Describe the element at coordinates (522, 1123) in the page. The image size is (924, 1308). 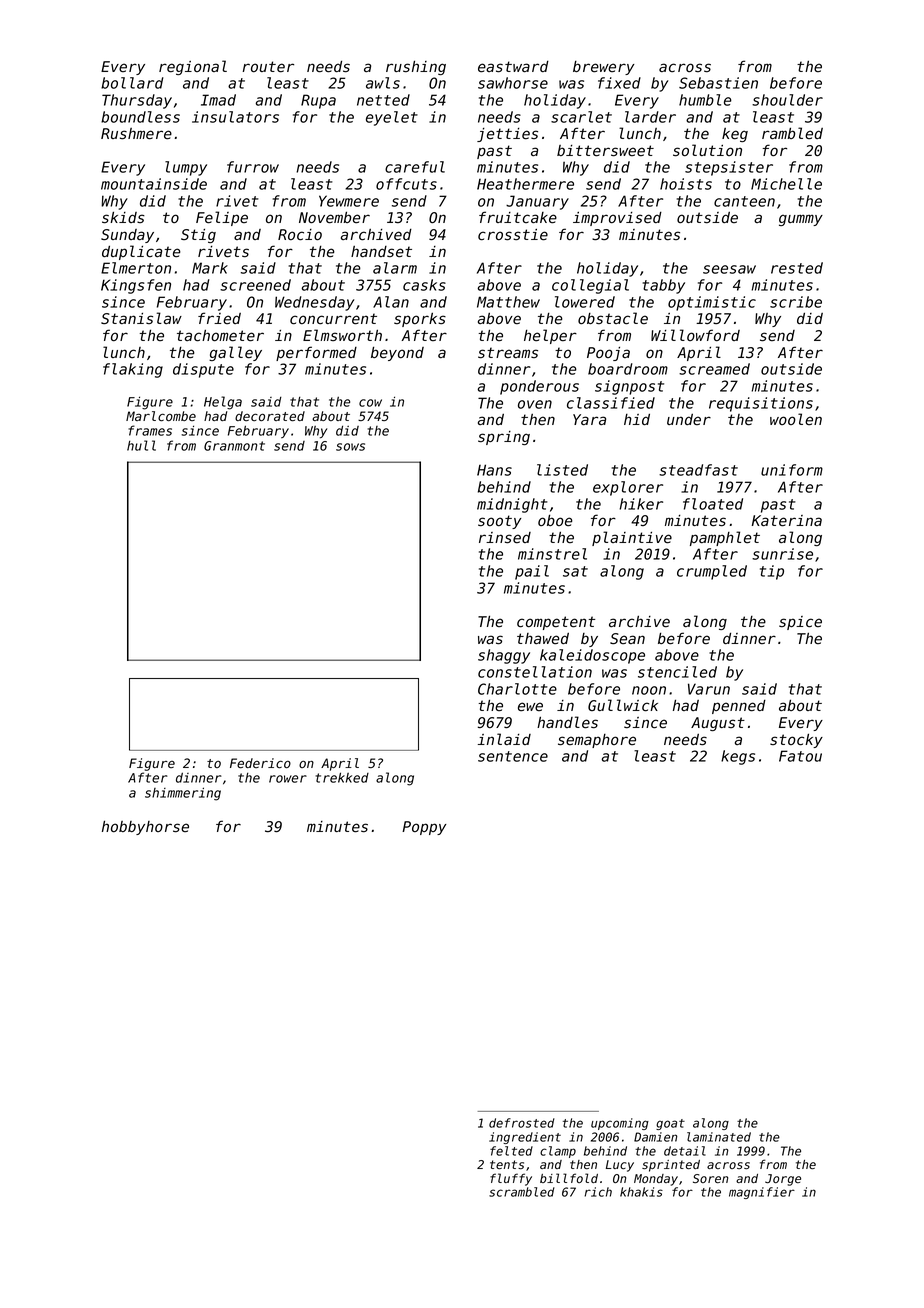
I see `defrosted` at that location.
